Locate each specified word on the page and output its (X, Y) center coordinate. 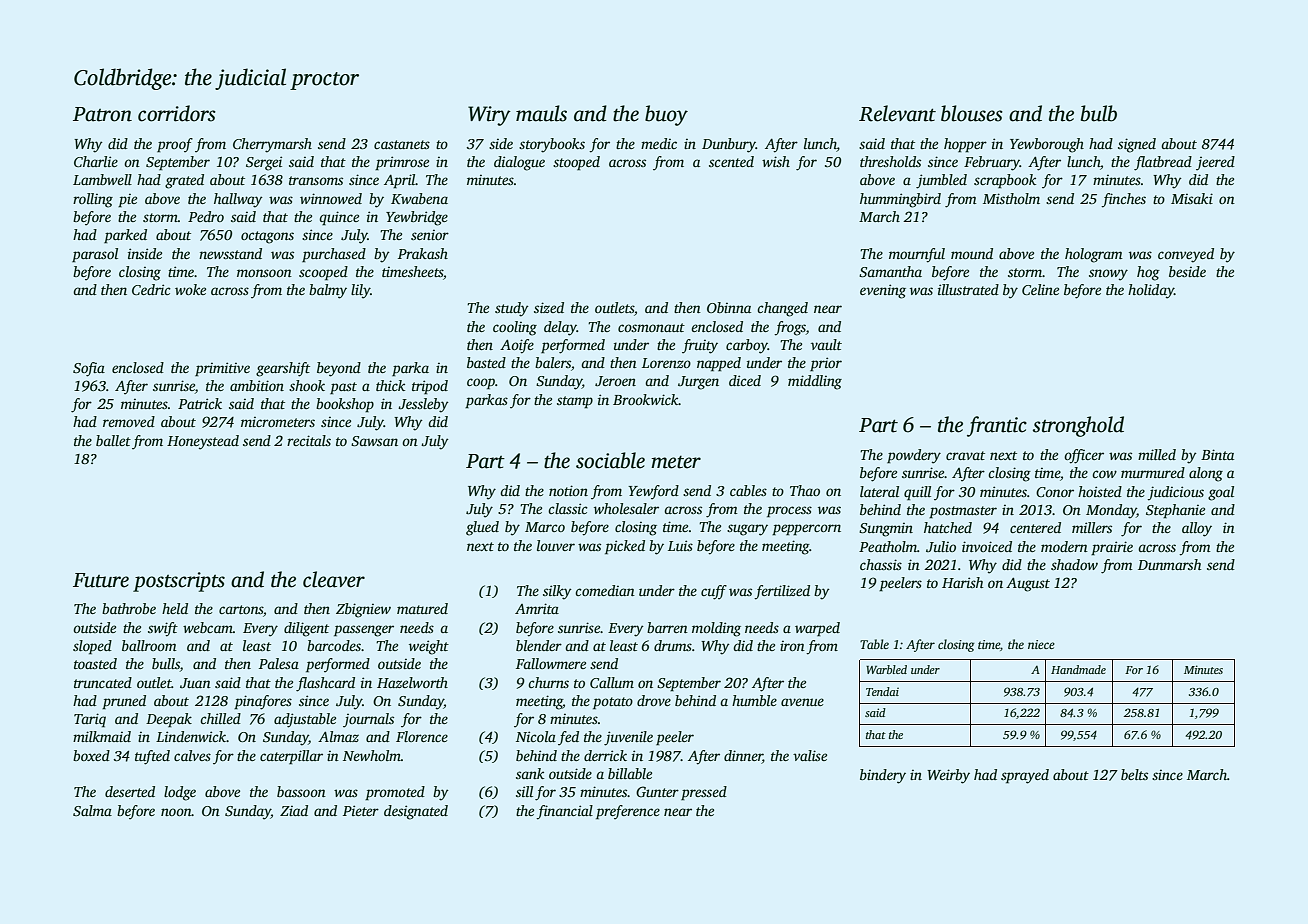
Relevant (897, 113)
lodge (180, 793)
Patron (102, 114)
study (512, 309)
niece (1041, 644)
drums (673, 645)
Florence (422, 736)
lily (360, 291)
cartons (241, 609)
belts (1134, 774)
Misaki (1192, 198)
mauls (541, 113)
